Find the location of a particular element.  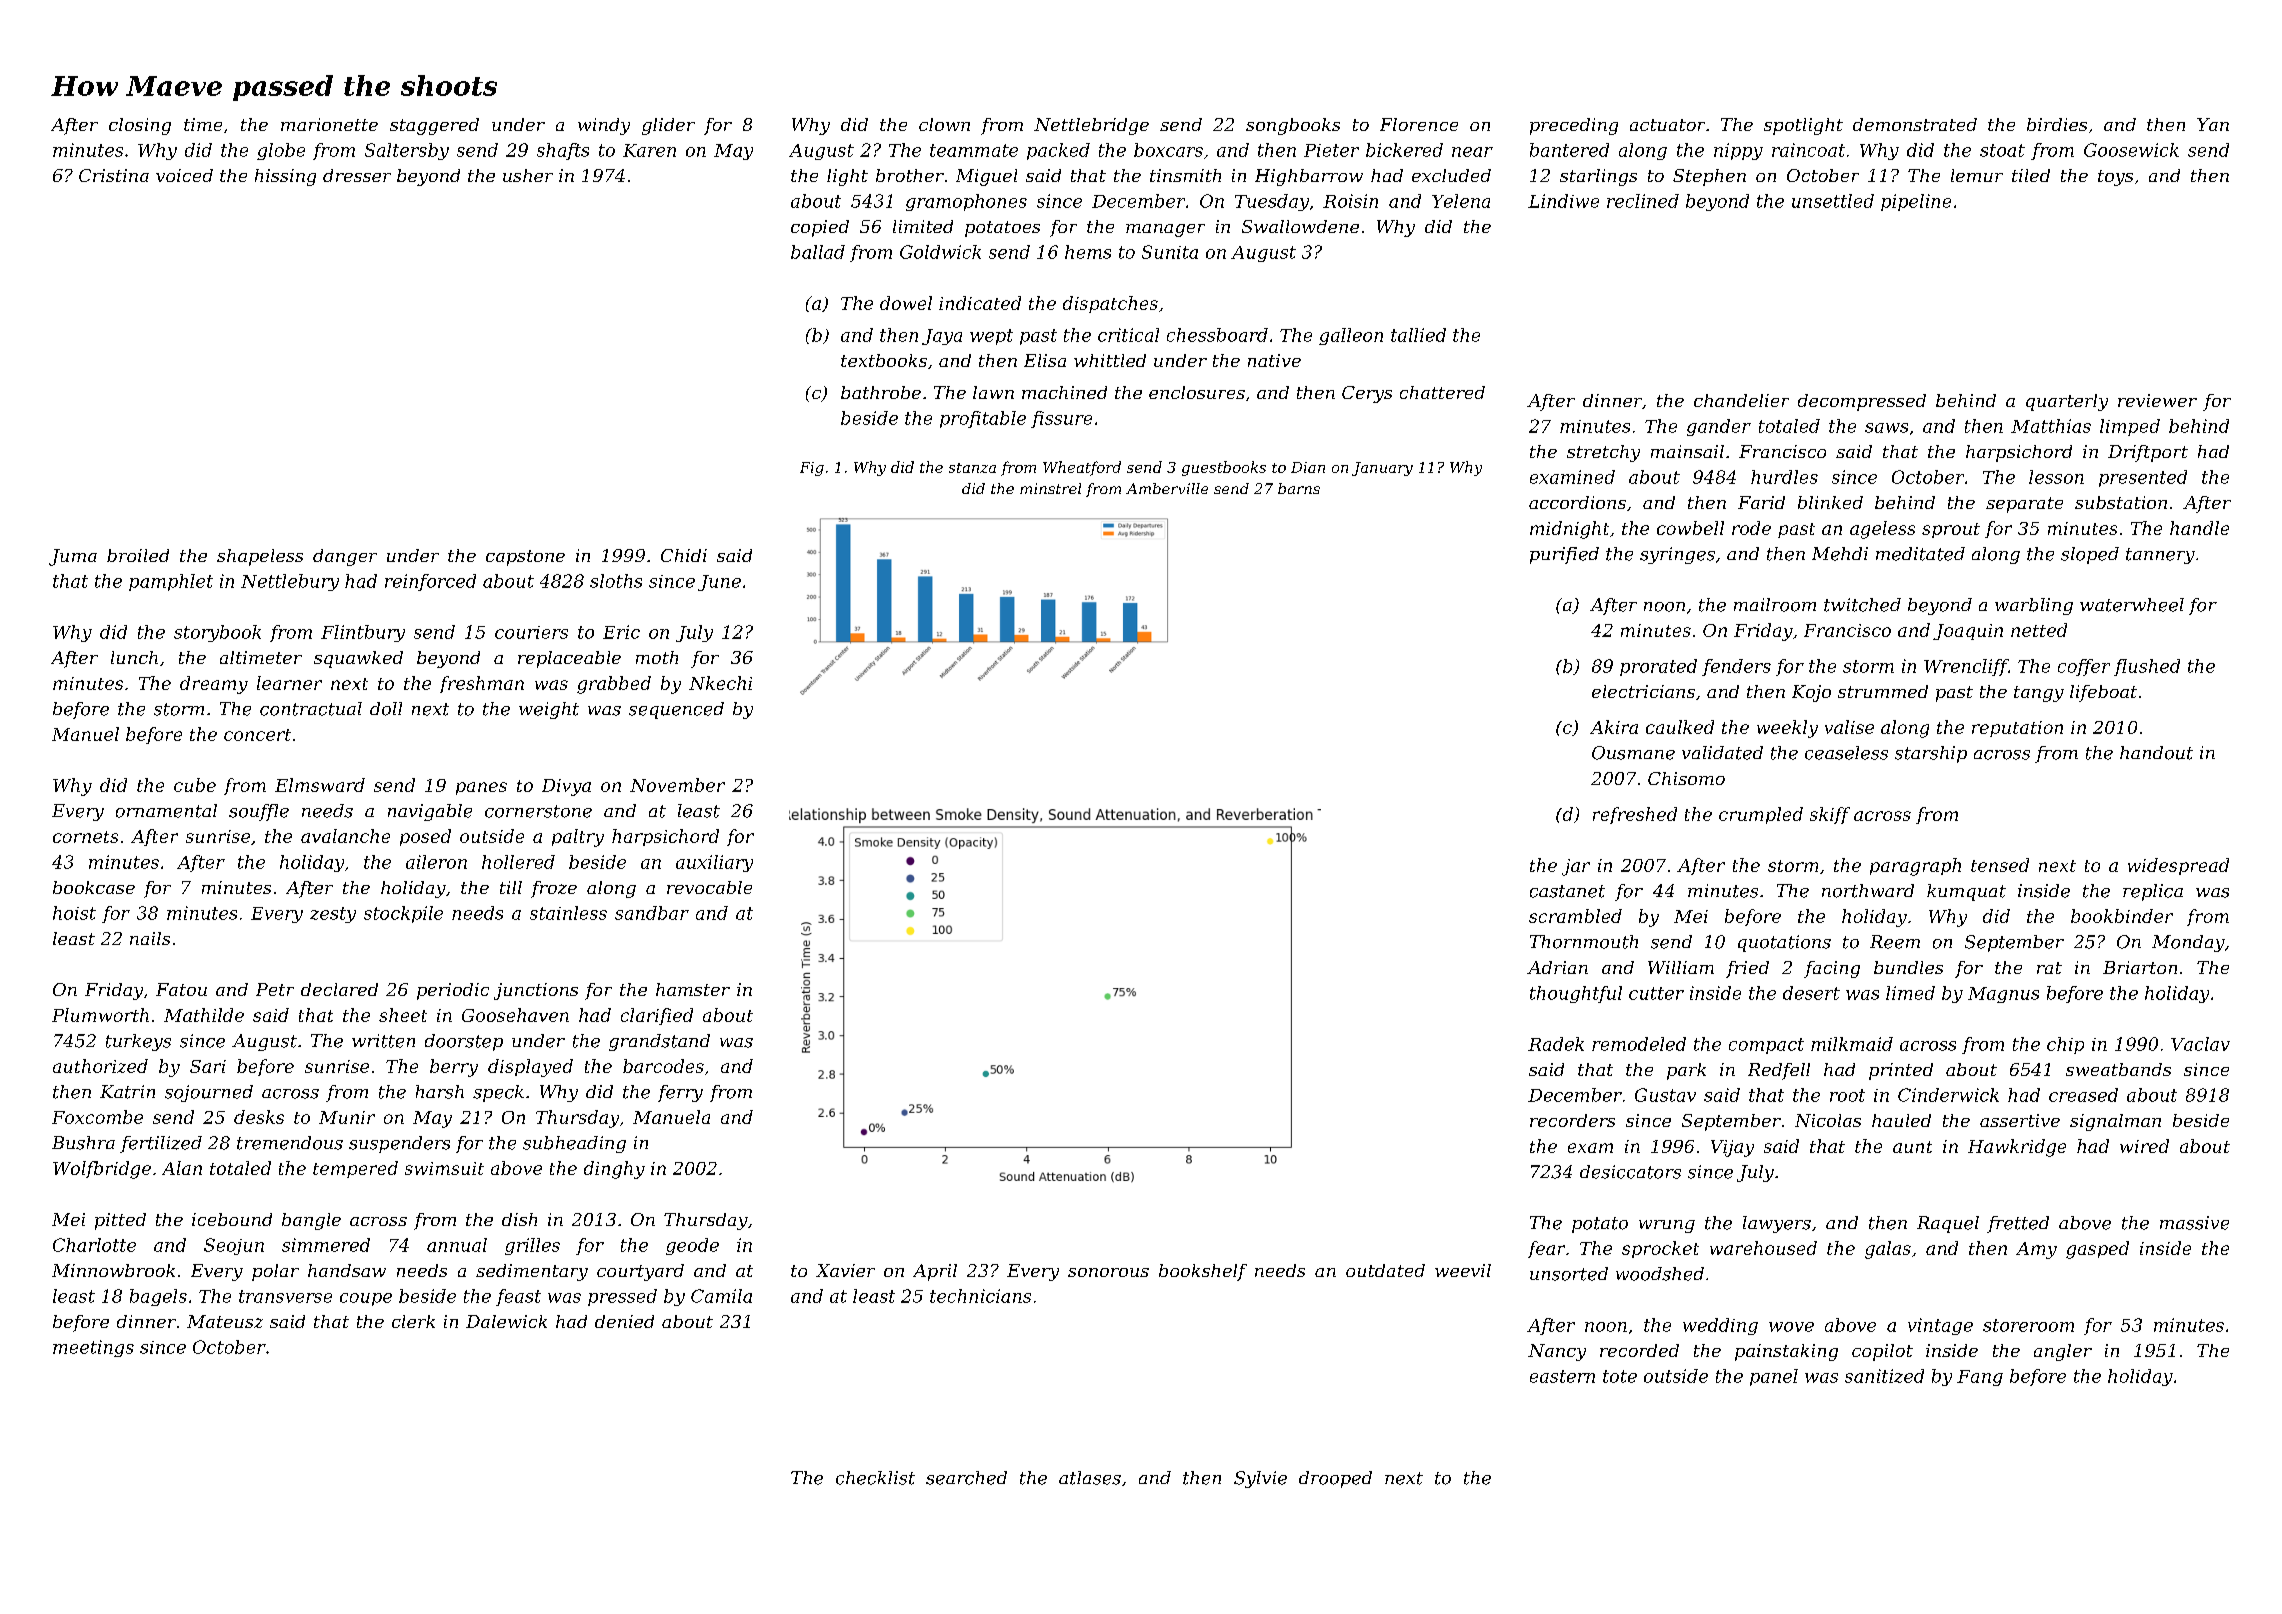

clerk is located at coordinates (413, 1321).
